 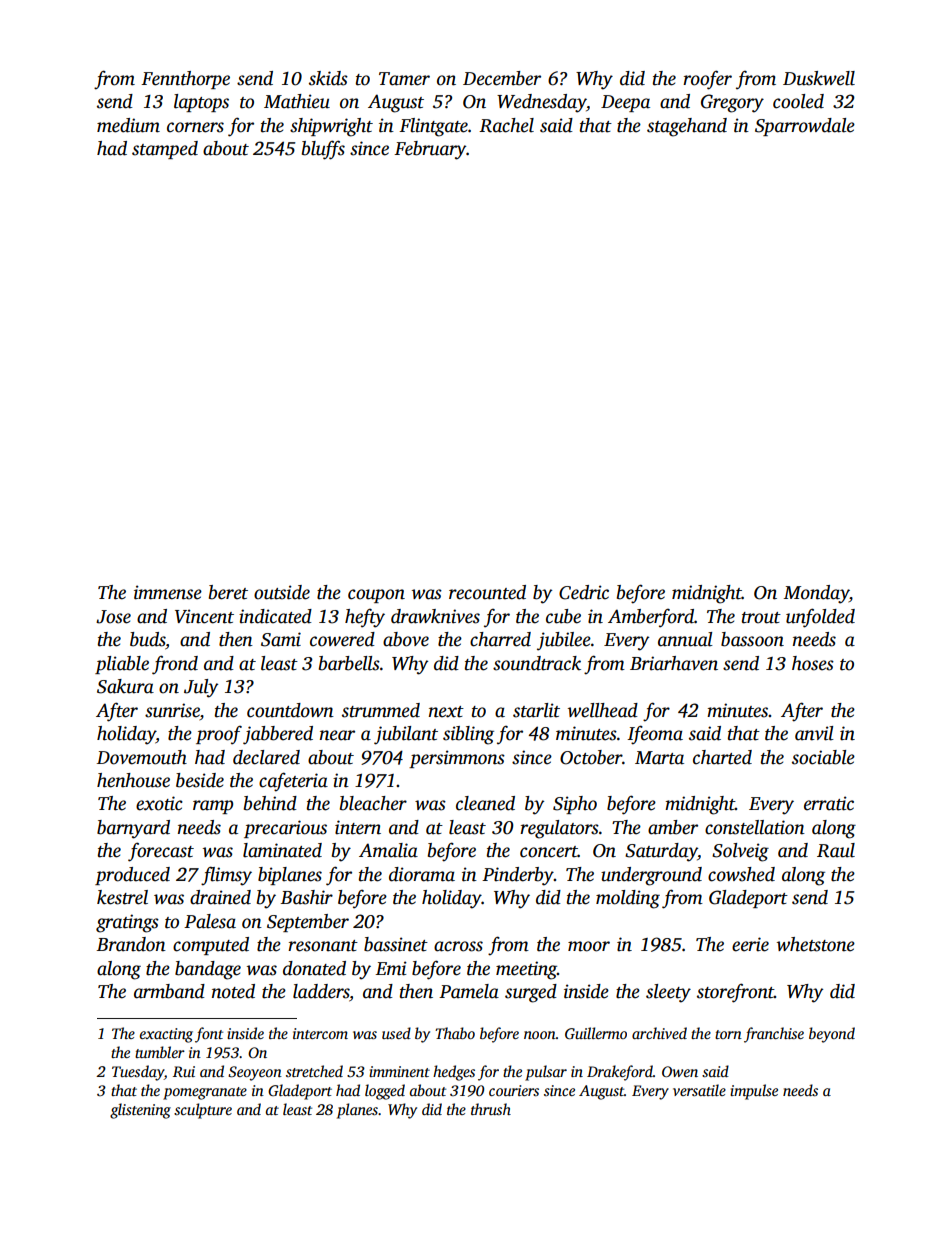 What do you see at coordinates (584, 592) in the screenshot?
I see `Cedric` at bounding box center [584, 592].
